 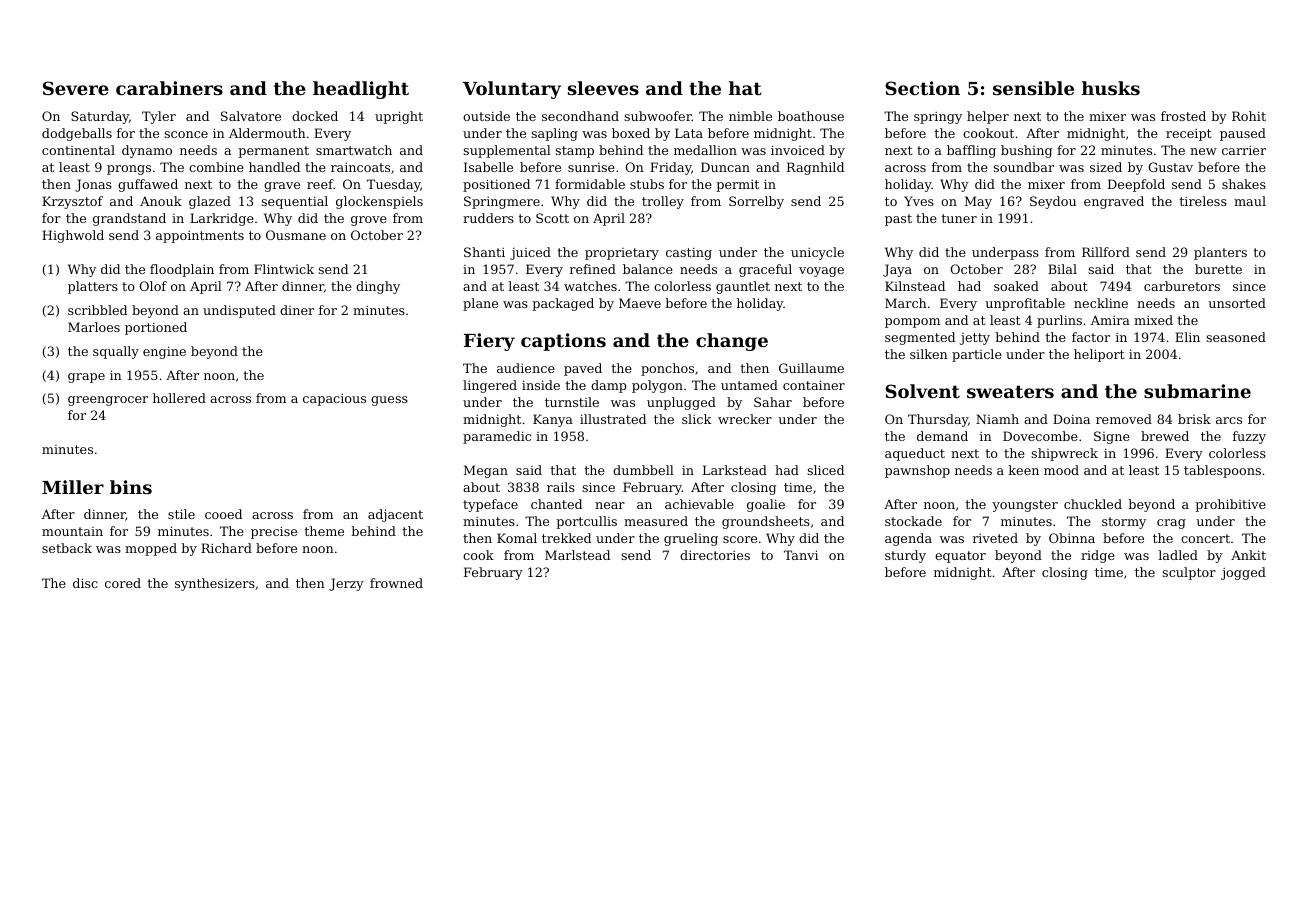 What do you see at coordinates (915, 286) in the screenshot?
I see `Kilnstead` at bounding box center [915, 286].
